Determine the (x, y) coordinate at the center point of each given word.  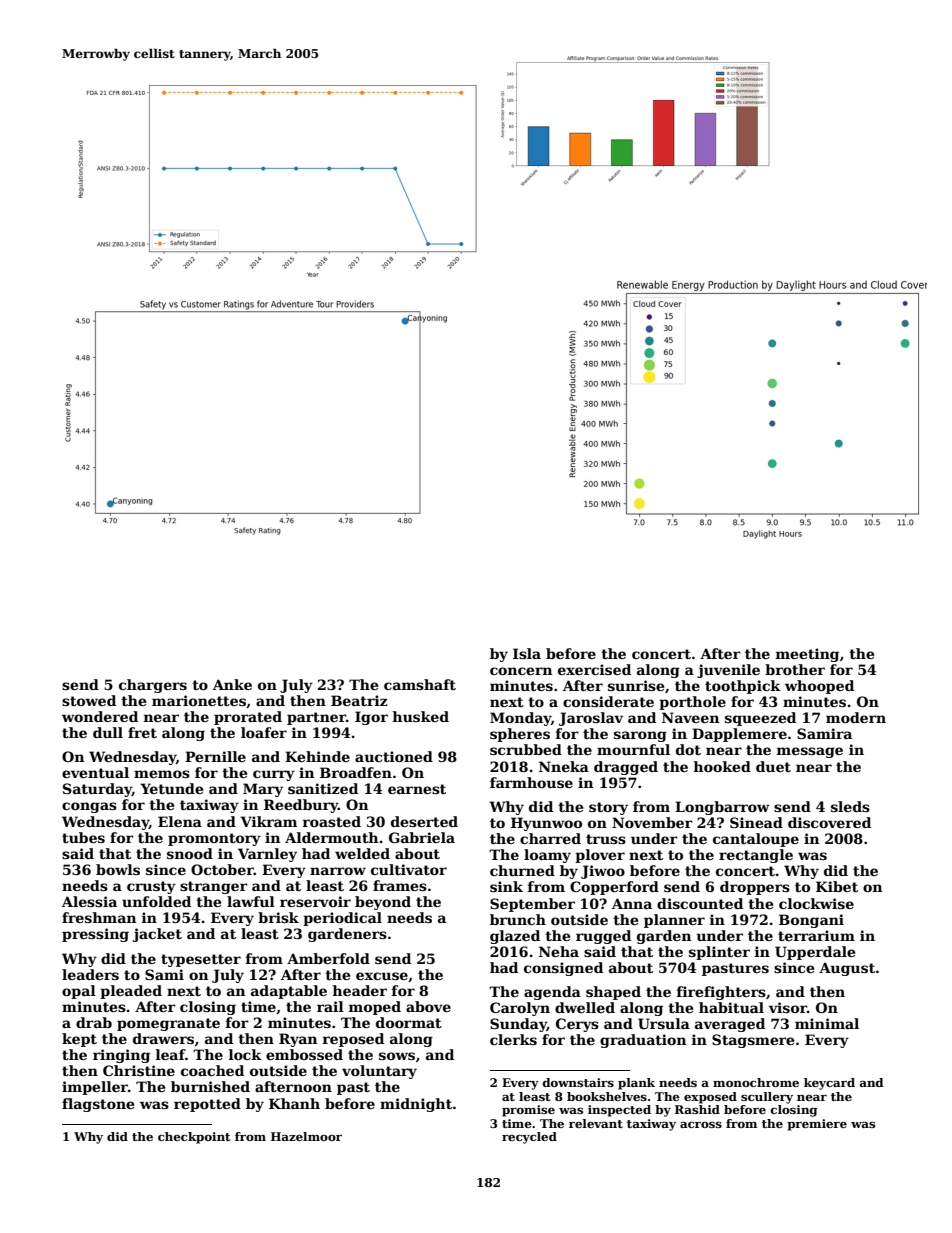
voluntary (379, 1072)
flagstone (98, 1105)
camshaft (420, 684)
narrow (338, 871)
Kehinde (317, 756)
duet (773, 766)
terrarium (816, 935)
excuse (382, 976)
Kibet (837, 886)
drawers (163, 1038)
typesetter (201, 960)
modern (856, 717)
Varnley (267, 855)
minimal (827, 1023)
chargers (153, 686)
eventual (95, 772)
